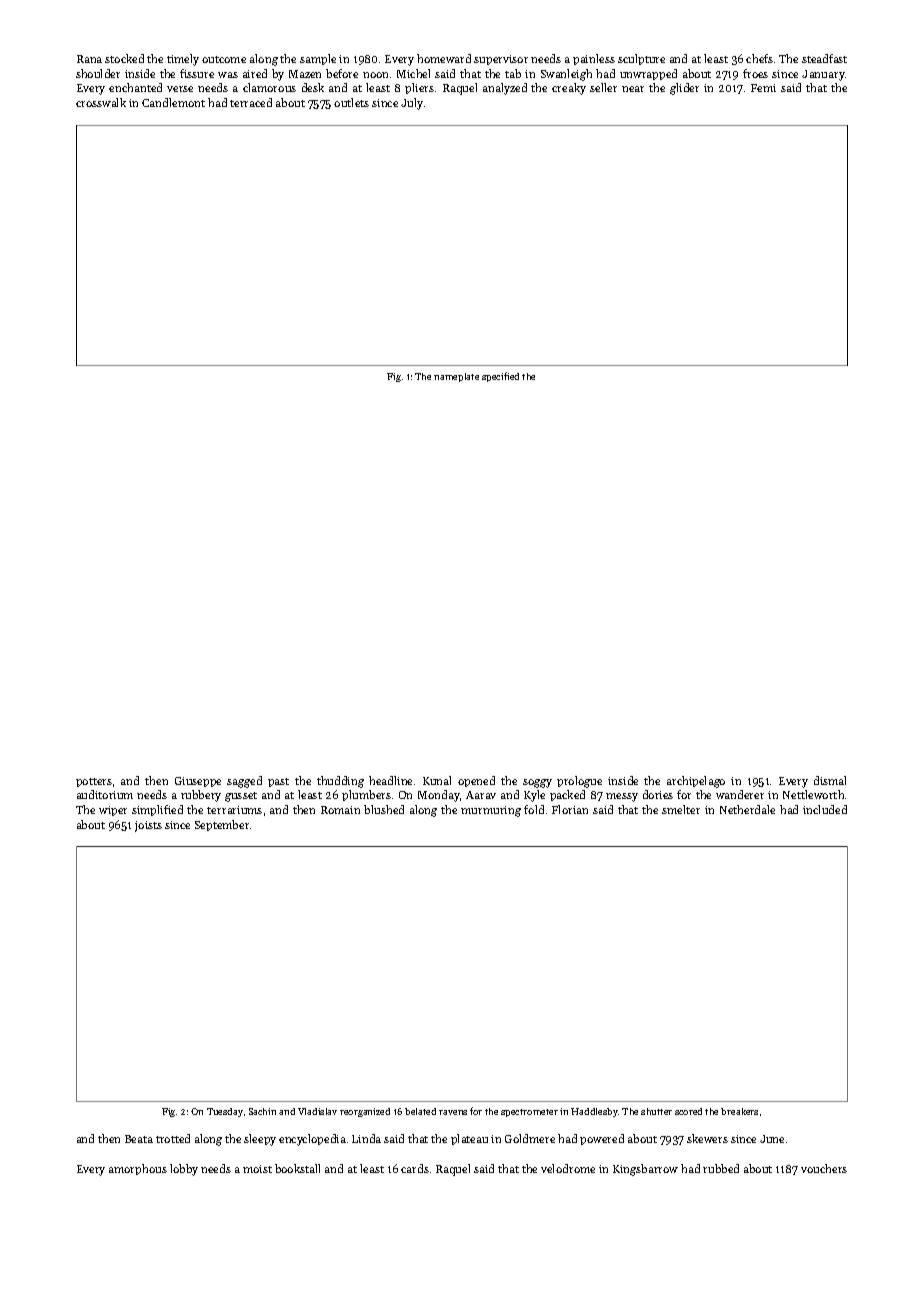  I want to click on crosswalk, so click(101, 102).
